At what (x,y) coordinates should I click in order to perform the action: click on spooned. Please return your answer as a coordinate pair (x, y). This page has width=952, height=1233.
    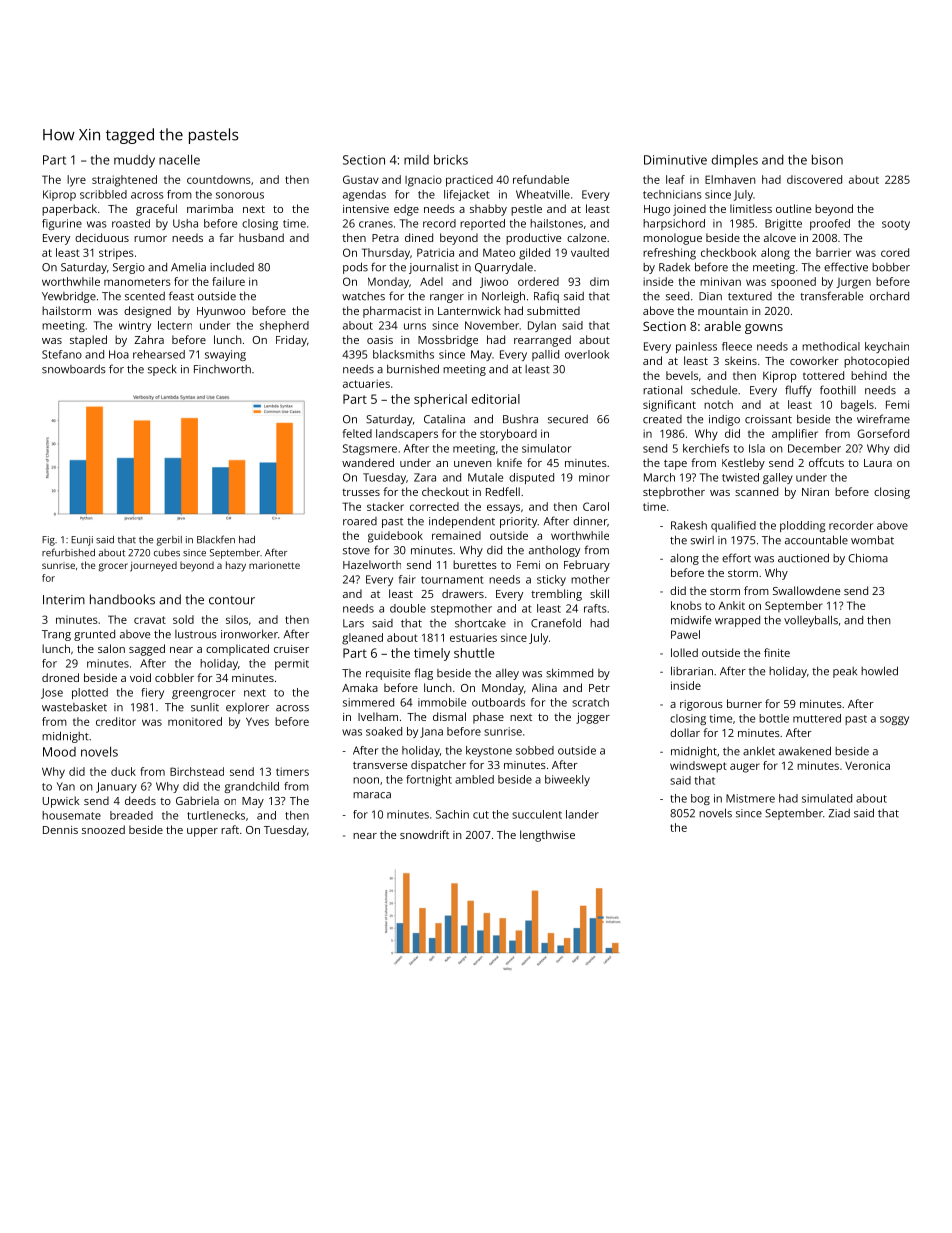
    Looking at the image, I should click on (793, 283).
